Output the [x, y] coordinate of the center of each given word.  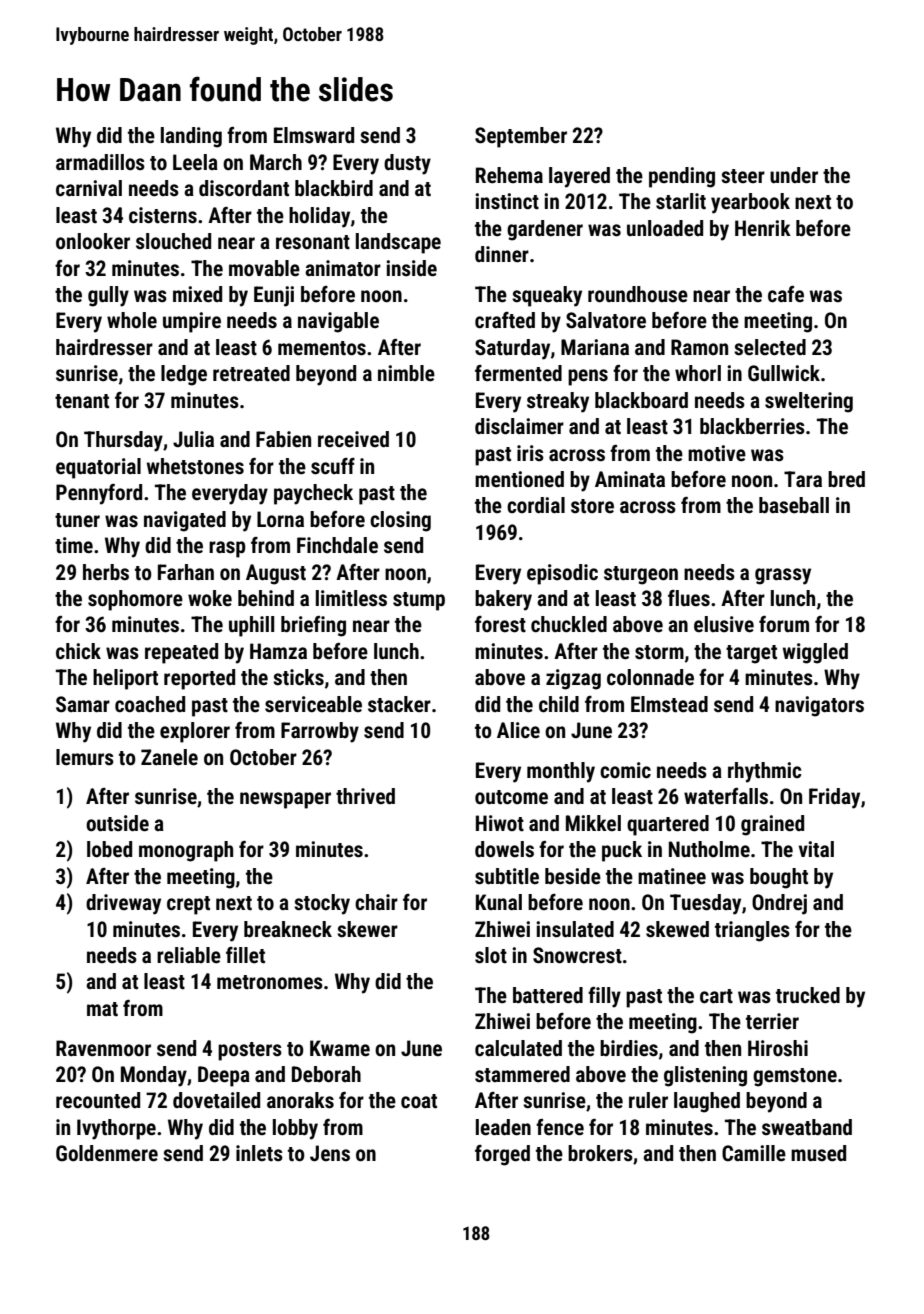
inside [411, 268]
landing [191, 137]
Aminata [630, 479]
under [794, 175]
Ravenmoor [103, 1048]
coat [419, 1101]
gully [108, 296]
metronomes [270, 982]
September [521, 137]
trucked [808, 995]
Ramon [699, 347]
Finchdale [337, 545]
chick [78, 651]
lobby [295, 1129]
